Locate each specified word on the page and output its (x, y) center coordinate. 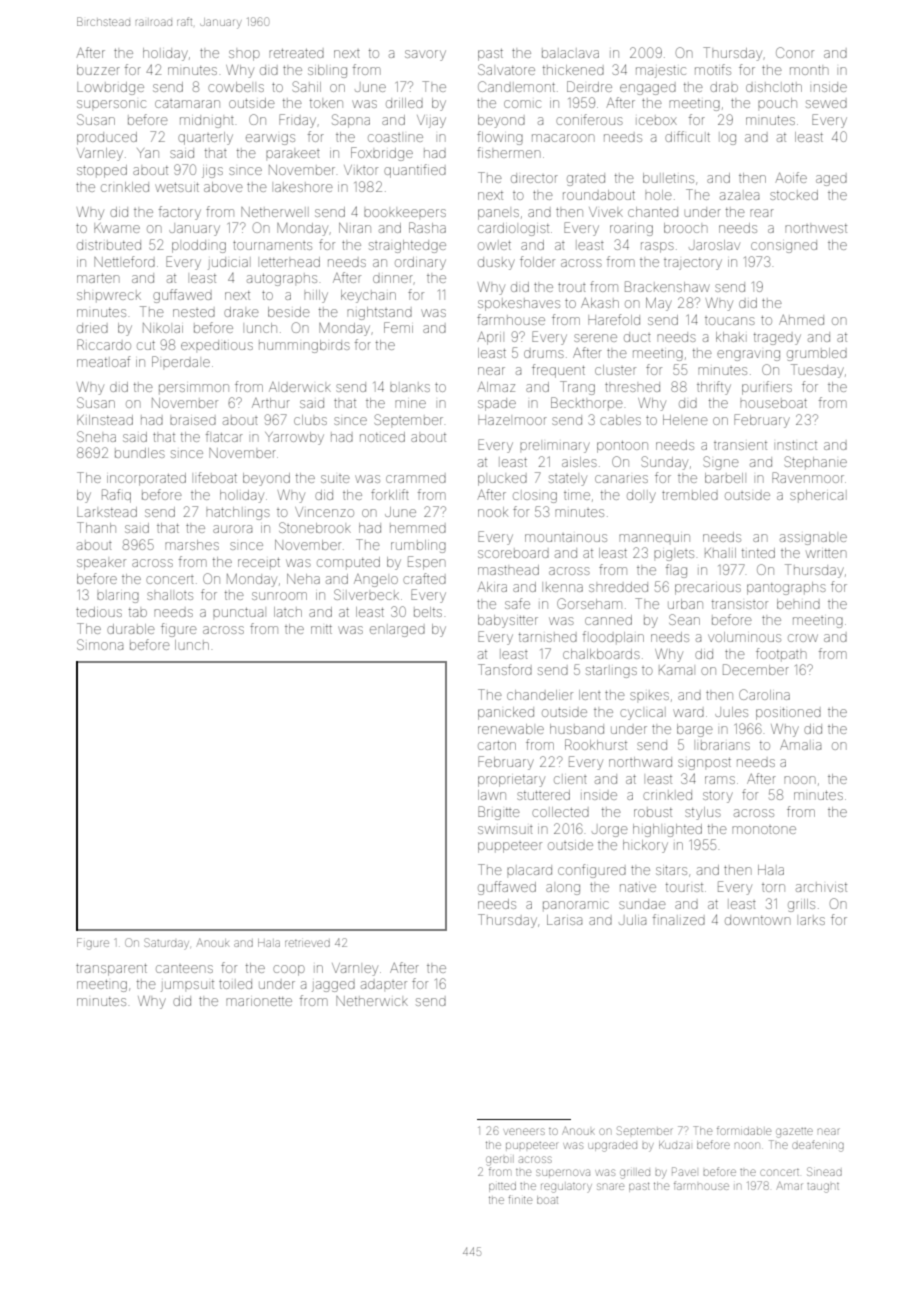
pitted (502, 1187)
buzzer (98, 70)
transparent (111, 970)
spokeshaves (519, 305)
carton (497, 745)
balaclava (570, 54)
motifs (713, 69)
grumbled (817, 354)
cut (146, 345)
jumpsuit (187, 986)
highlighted (667, 830)
